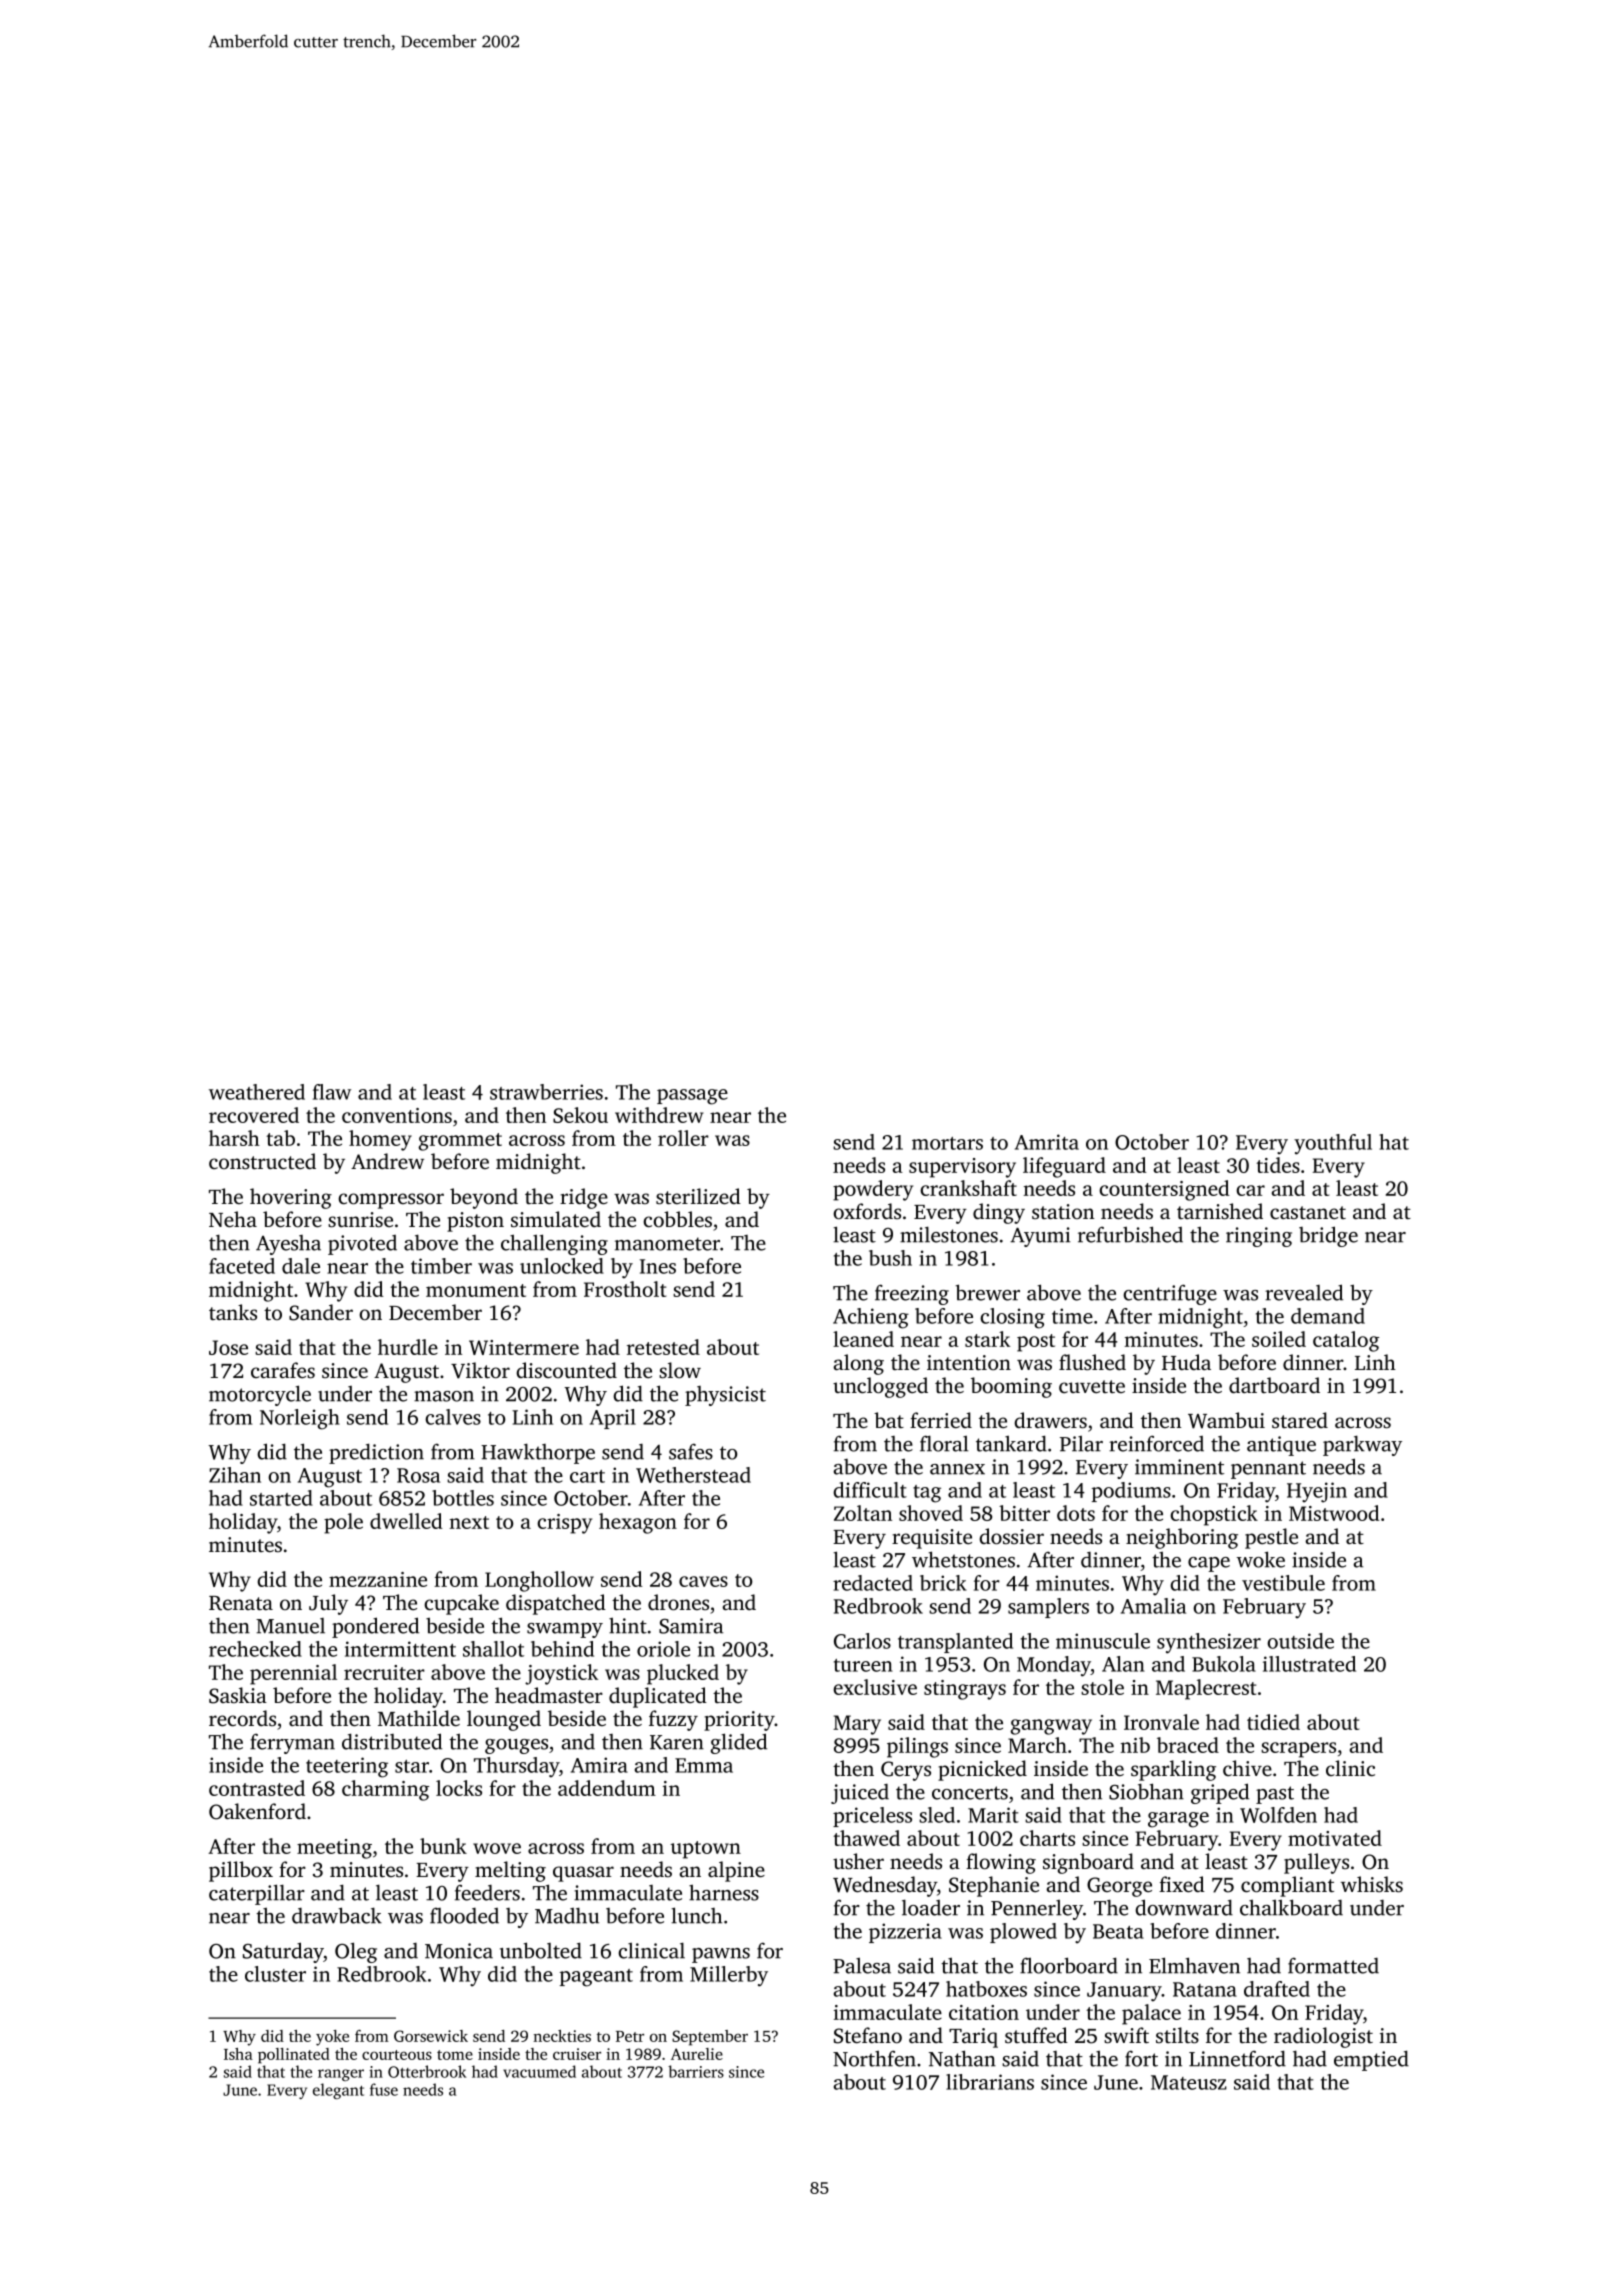 Image resolution: width=1620 pixels, height=2292 pixels. What do you see at coordinates (1323, 2037) in the document?
I see `radiologist` at bounding box center [1323, 2037].
